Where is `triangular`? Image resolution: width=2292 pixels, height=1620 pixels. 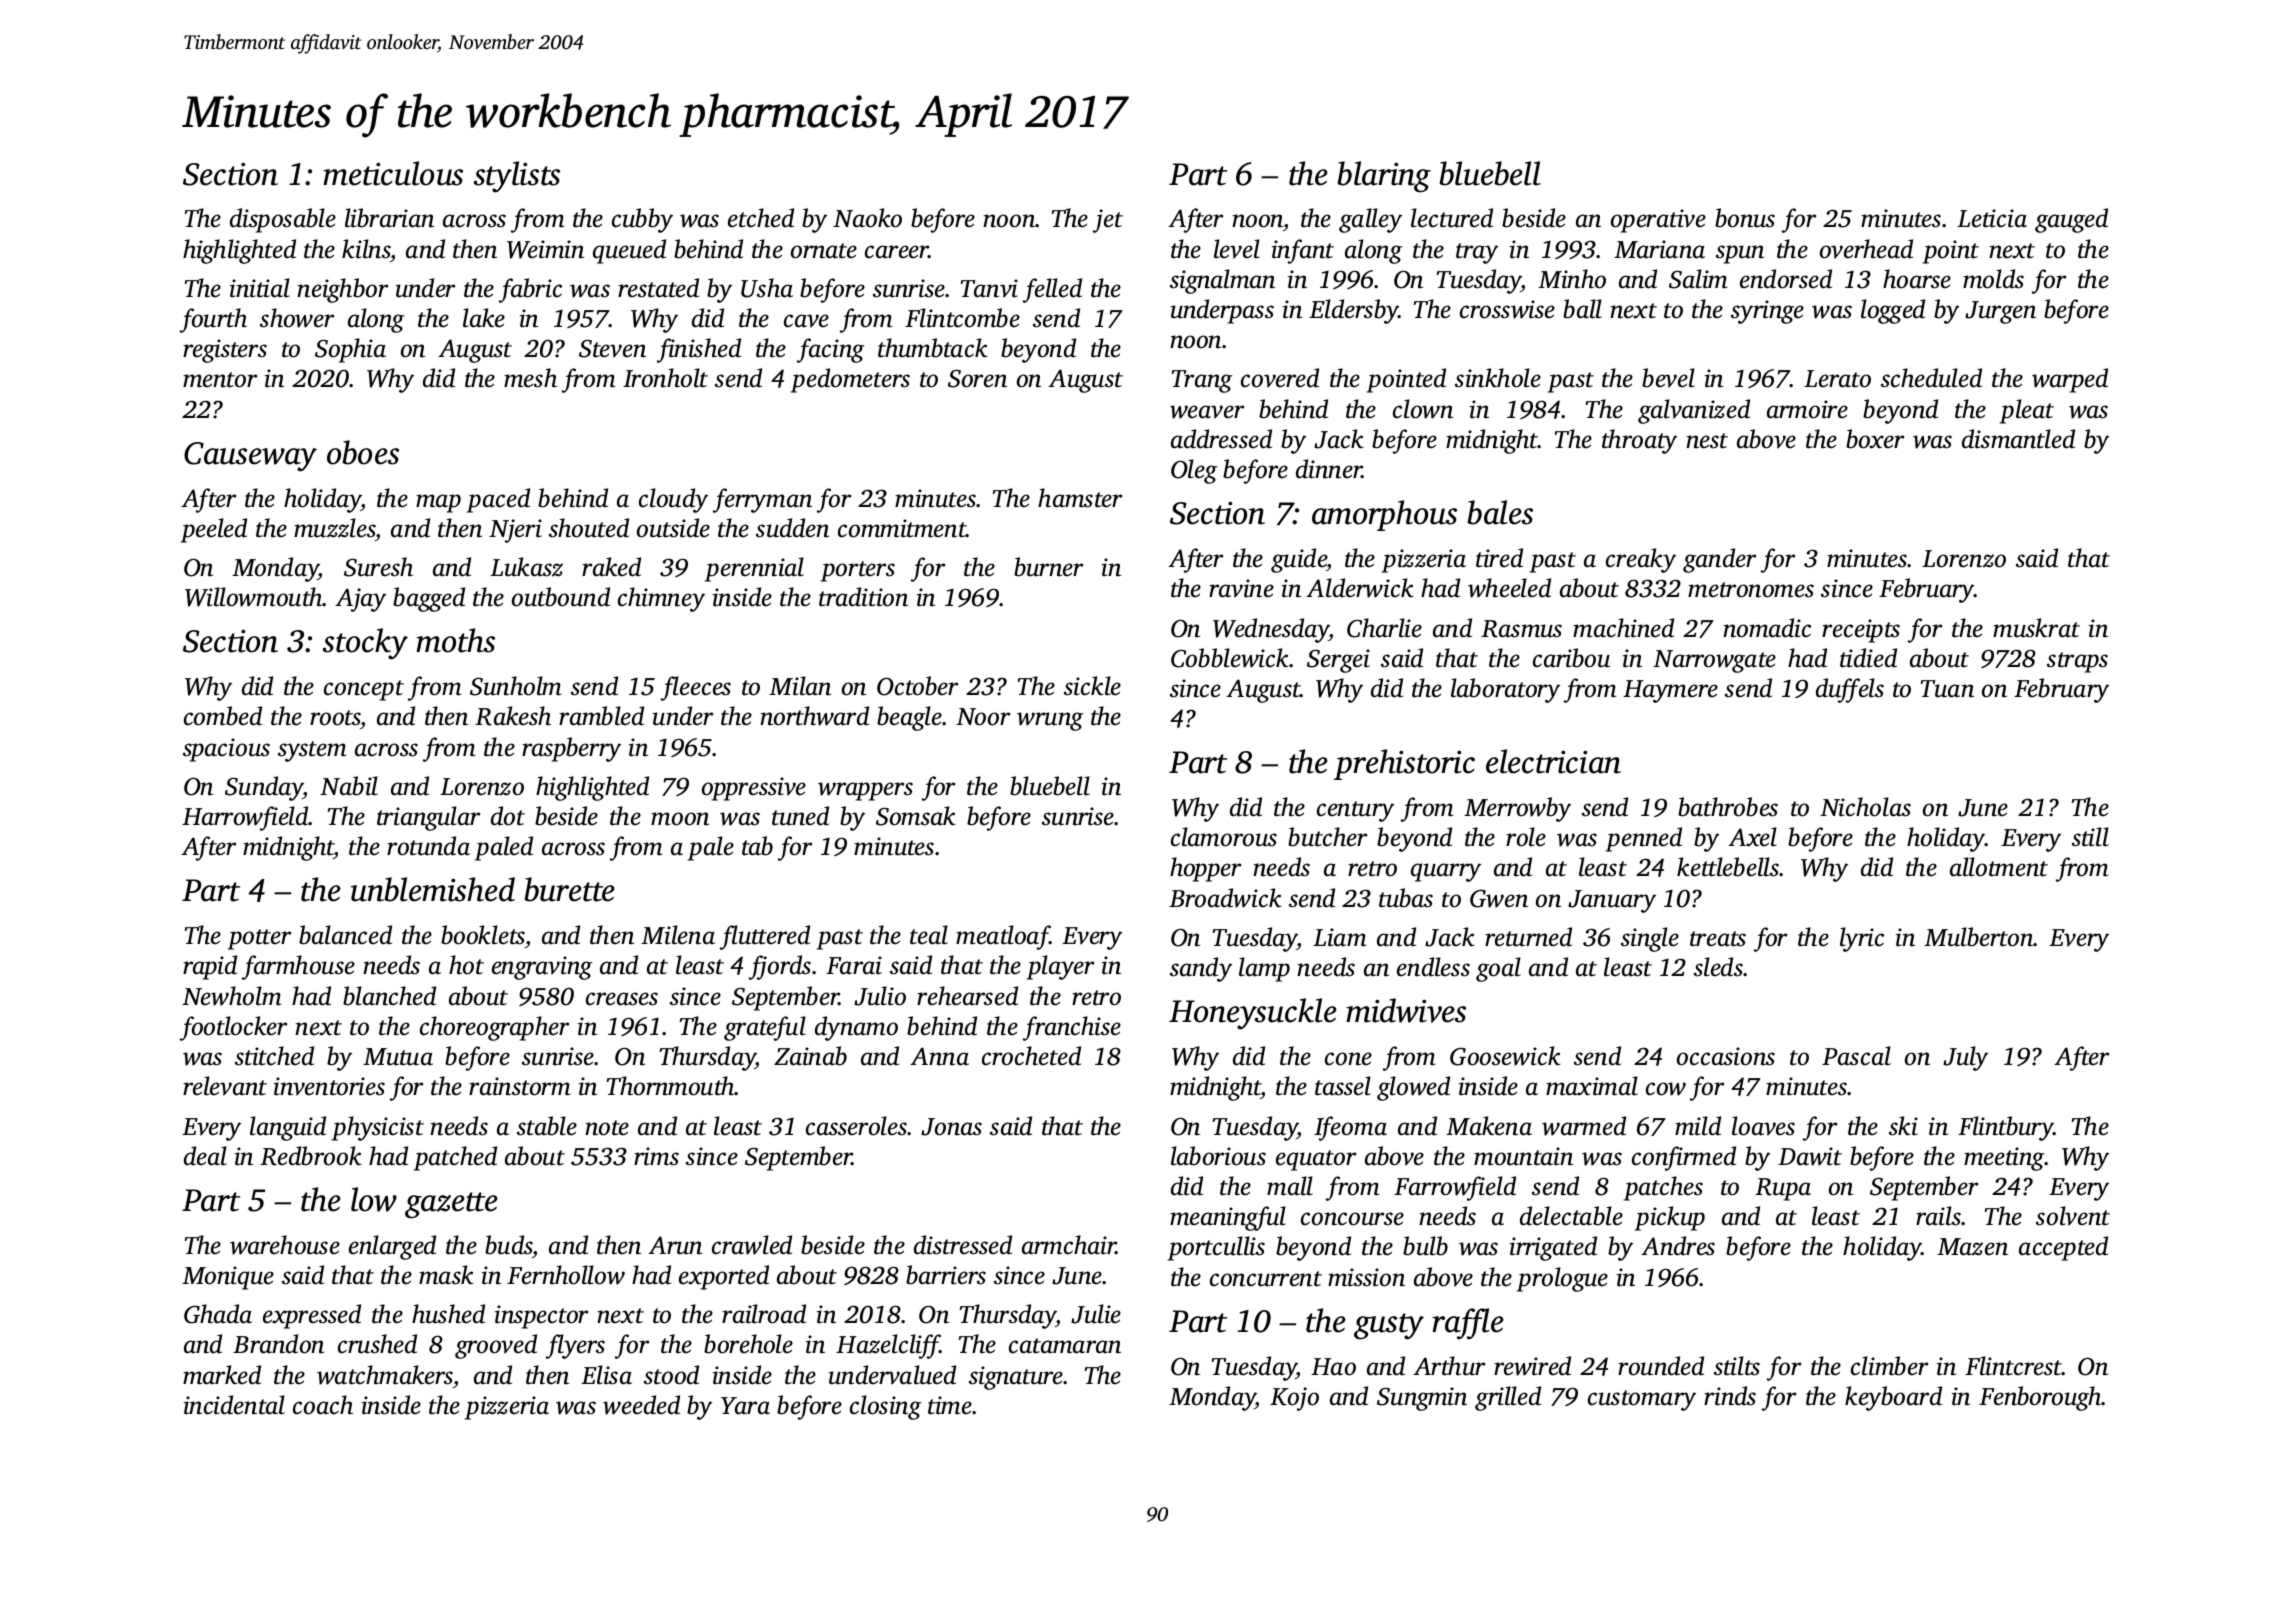
triangular is located at coordinates (428, 818).
